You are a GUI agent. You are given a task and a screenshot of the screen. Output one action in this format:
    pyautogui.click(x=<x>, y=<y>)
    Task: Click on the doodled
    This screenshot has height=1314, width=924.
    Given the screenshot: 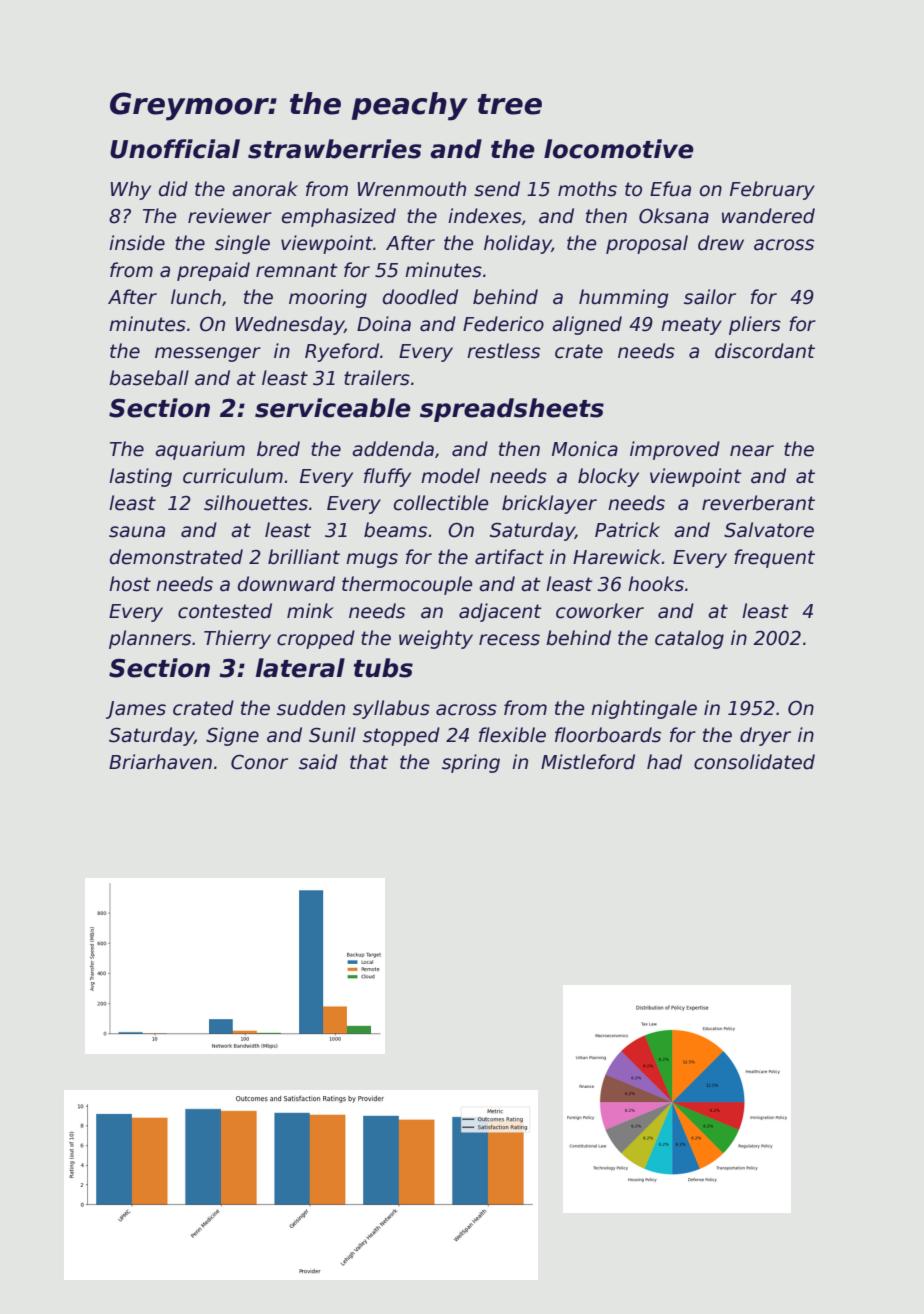 What is the action you would take?
    pyautogui.click(x=420, y=297)
